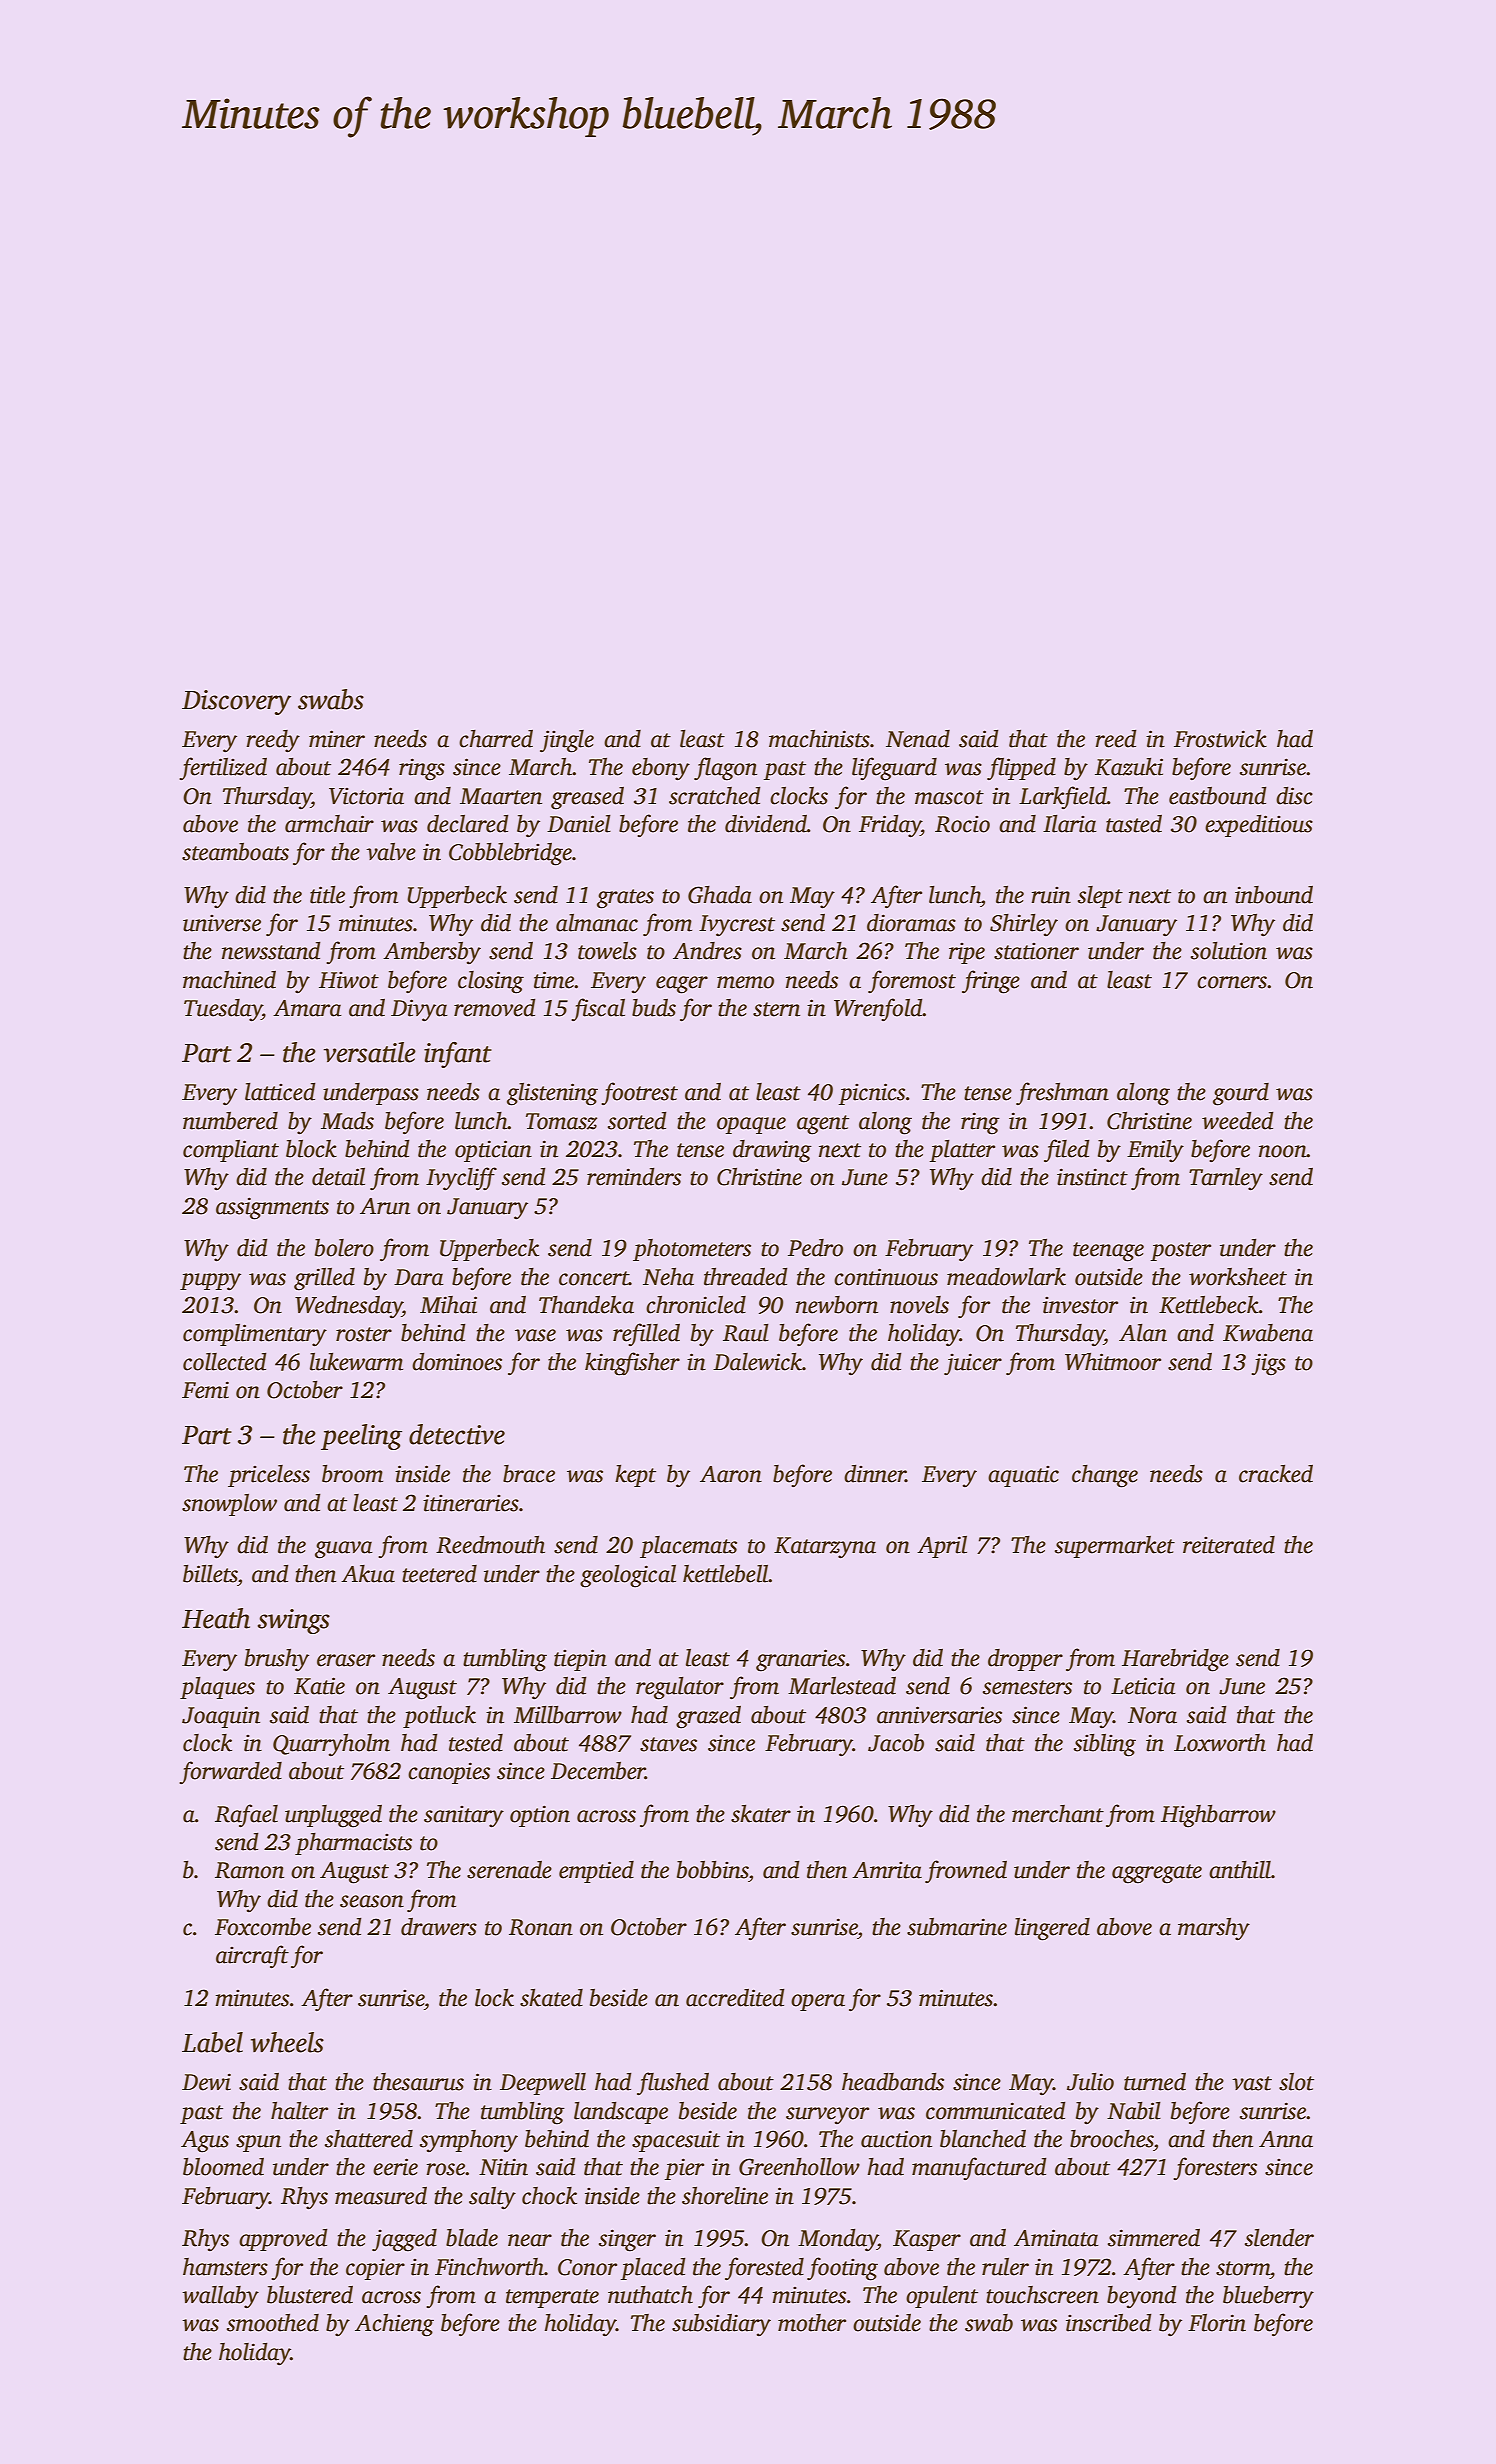 Image resolution: width=1496 pixels, height=2464 pixels. I want to click on slept, so click(1100, 897).
